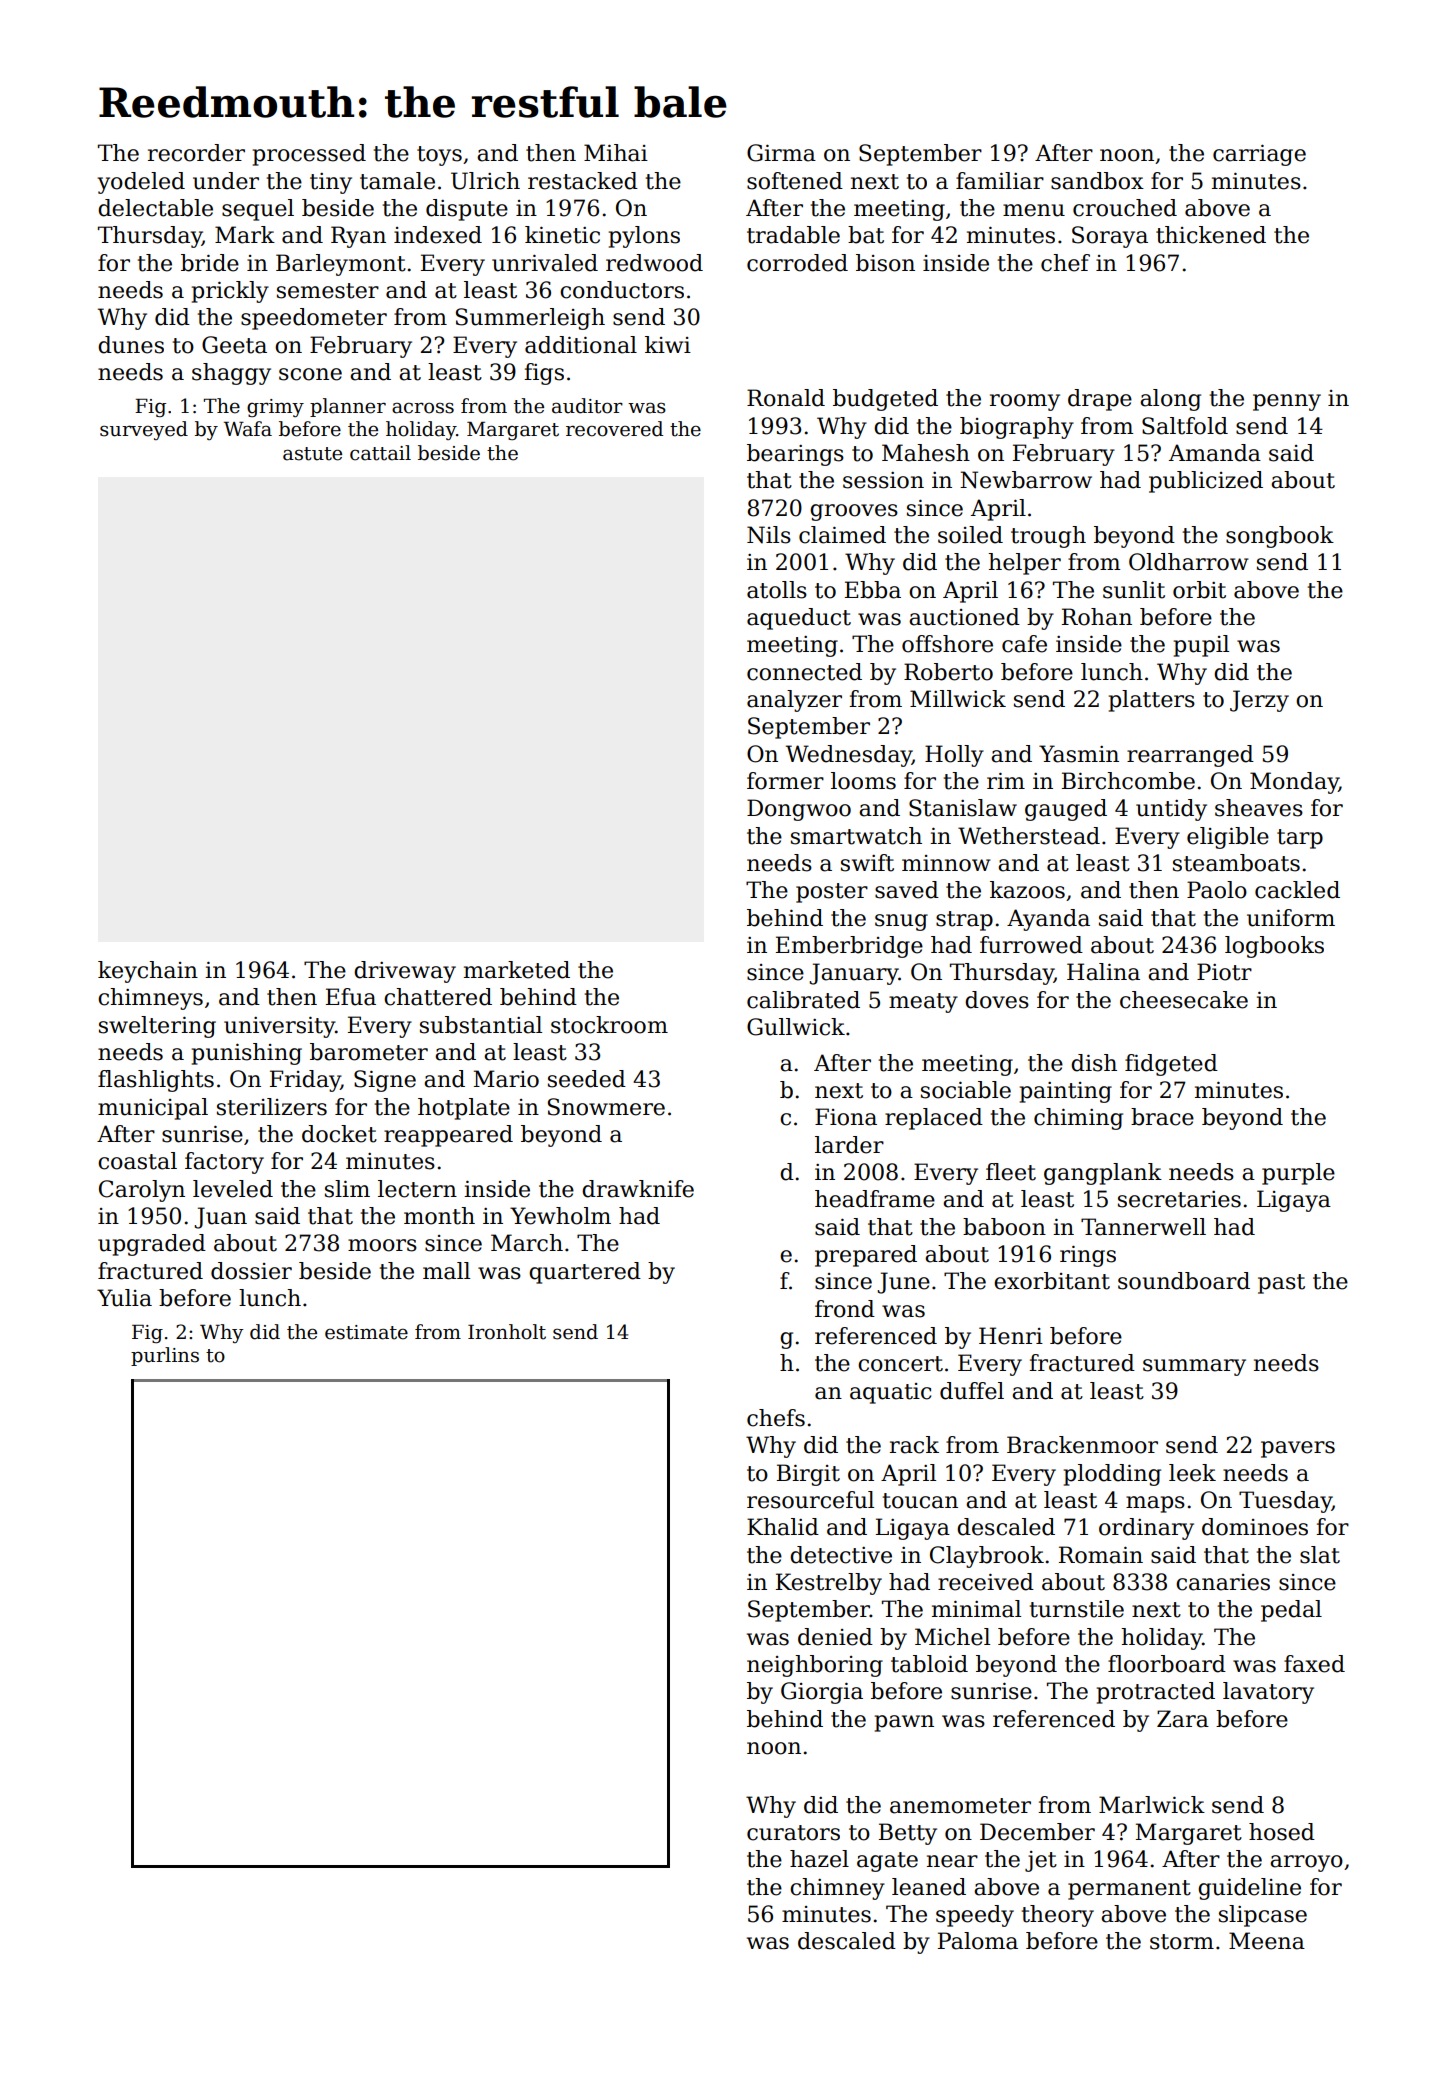 This screenshot has height=2100, width=1450. What do you see at coordinates (137, 1161) in the screenshot?
I see `coastal` at bounding box center [137, 1161].
